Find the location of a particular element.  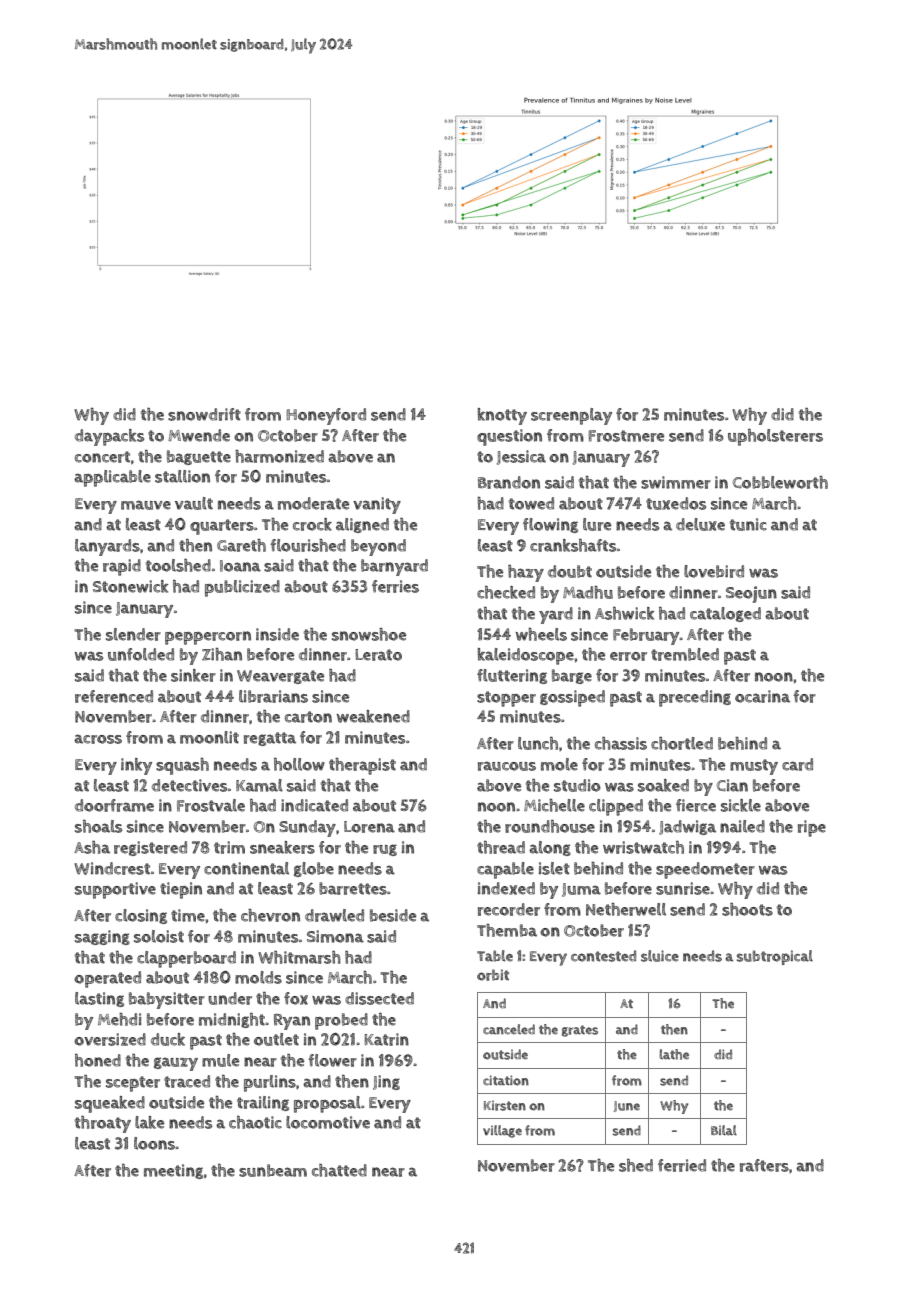

slender is located at coordinates (133, 634).
